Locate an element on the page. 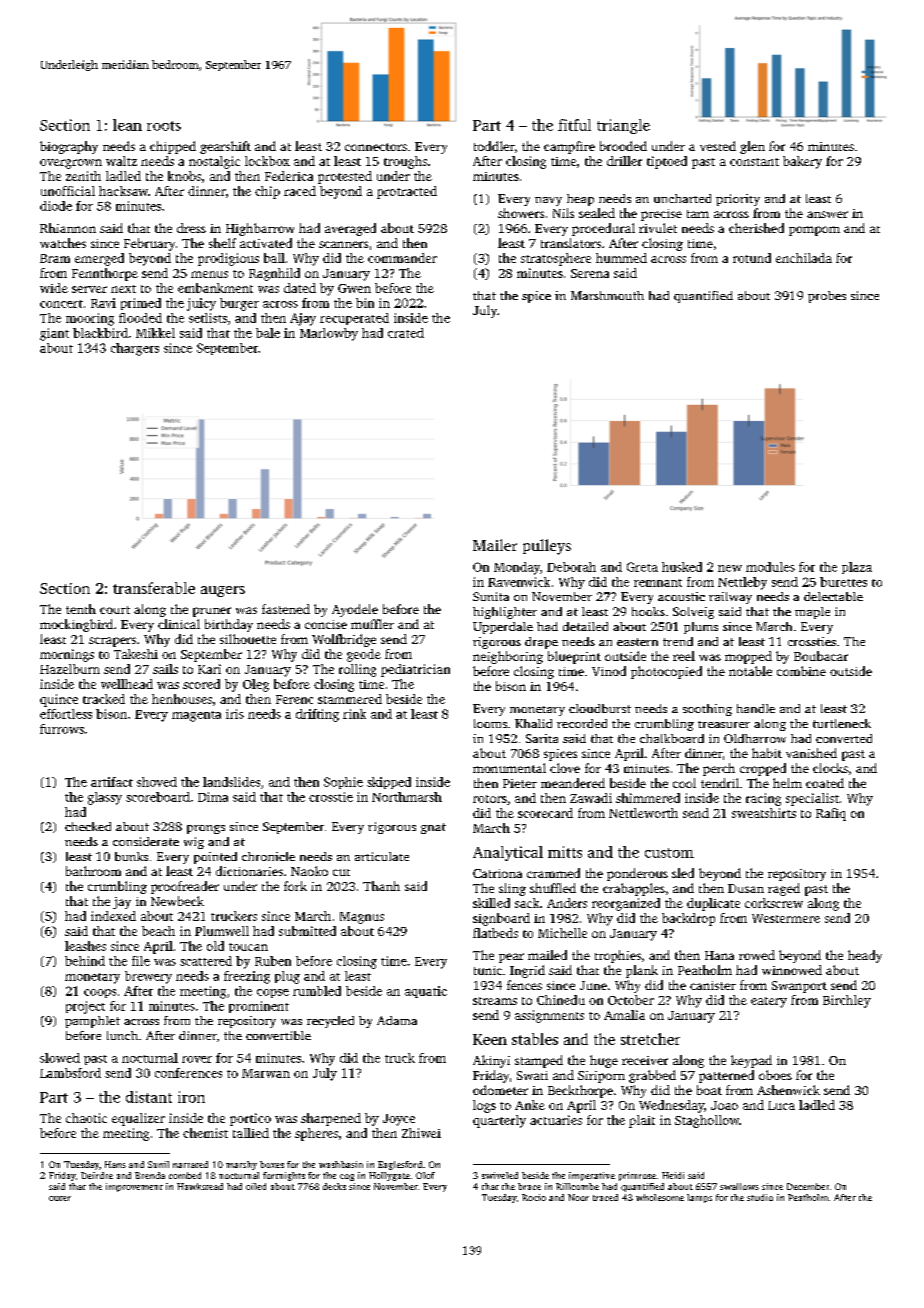 The image size is (924, 1308). Marshmouth is located at coordinates (607, 295).
